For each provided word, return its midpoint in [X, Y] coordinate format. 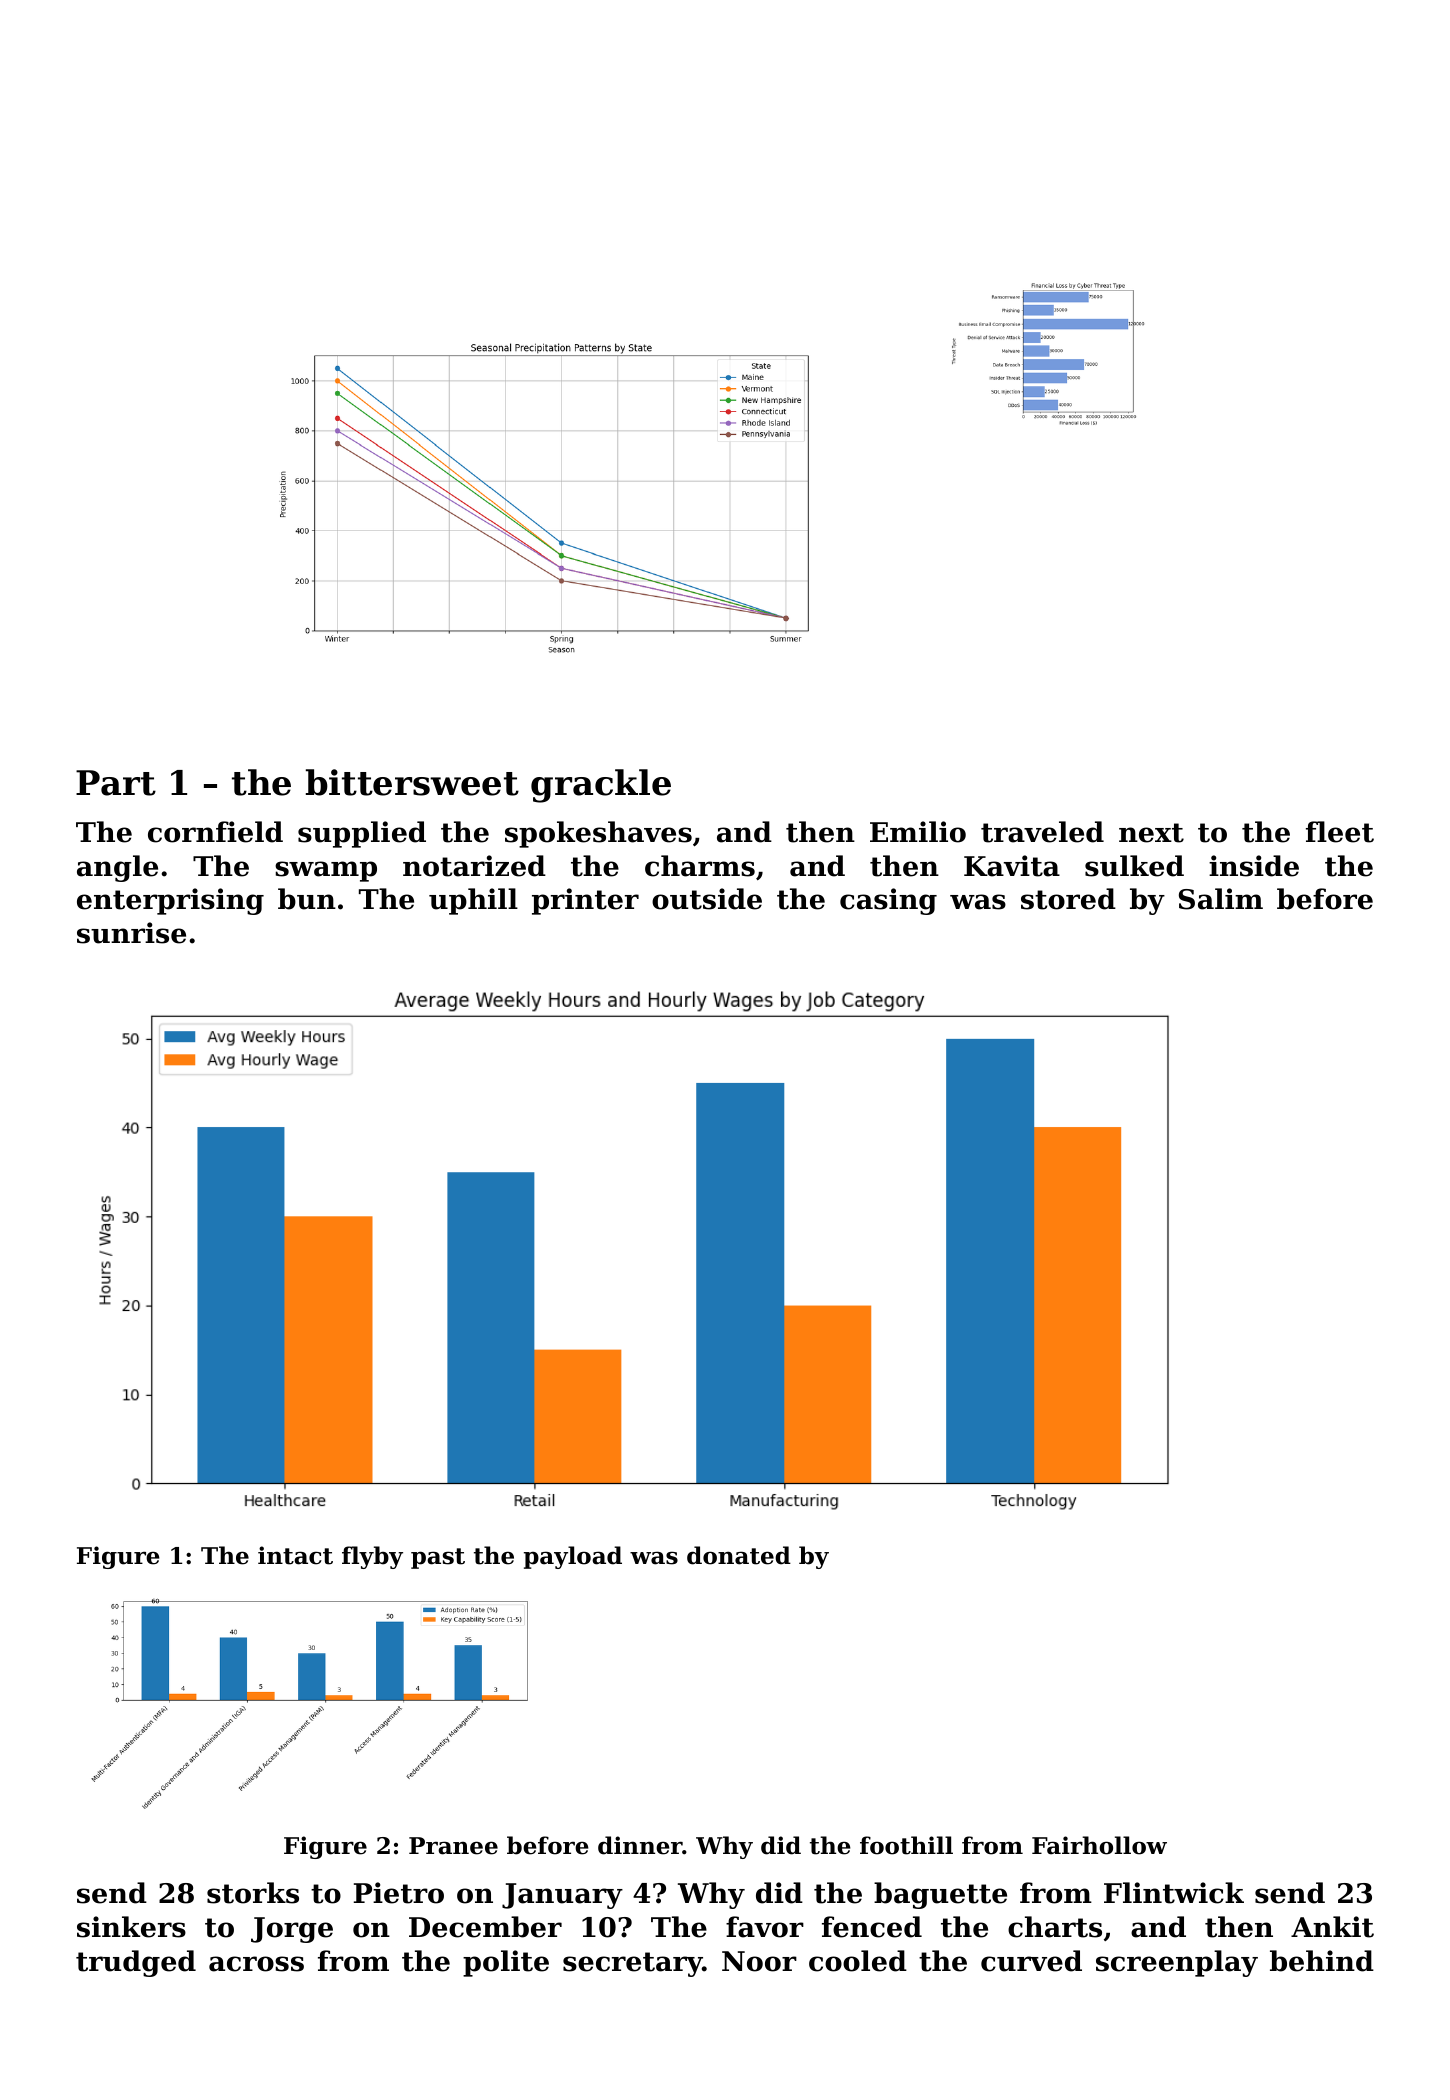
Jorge [292, 1930]
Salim [1221, 899]
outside [707, 899]
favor [765, 1927]
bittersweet [412, 782]
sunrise [131, 933]
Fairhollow [1099, 1845]
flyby [372, 1557]
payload [573, 1557]
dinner [640, 1845]
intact [295, 1555]
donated [739, 1555]
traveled [1042, 832]
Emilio [918, 832]
